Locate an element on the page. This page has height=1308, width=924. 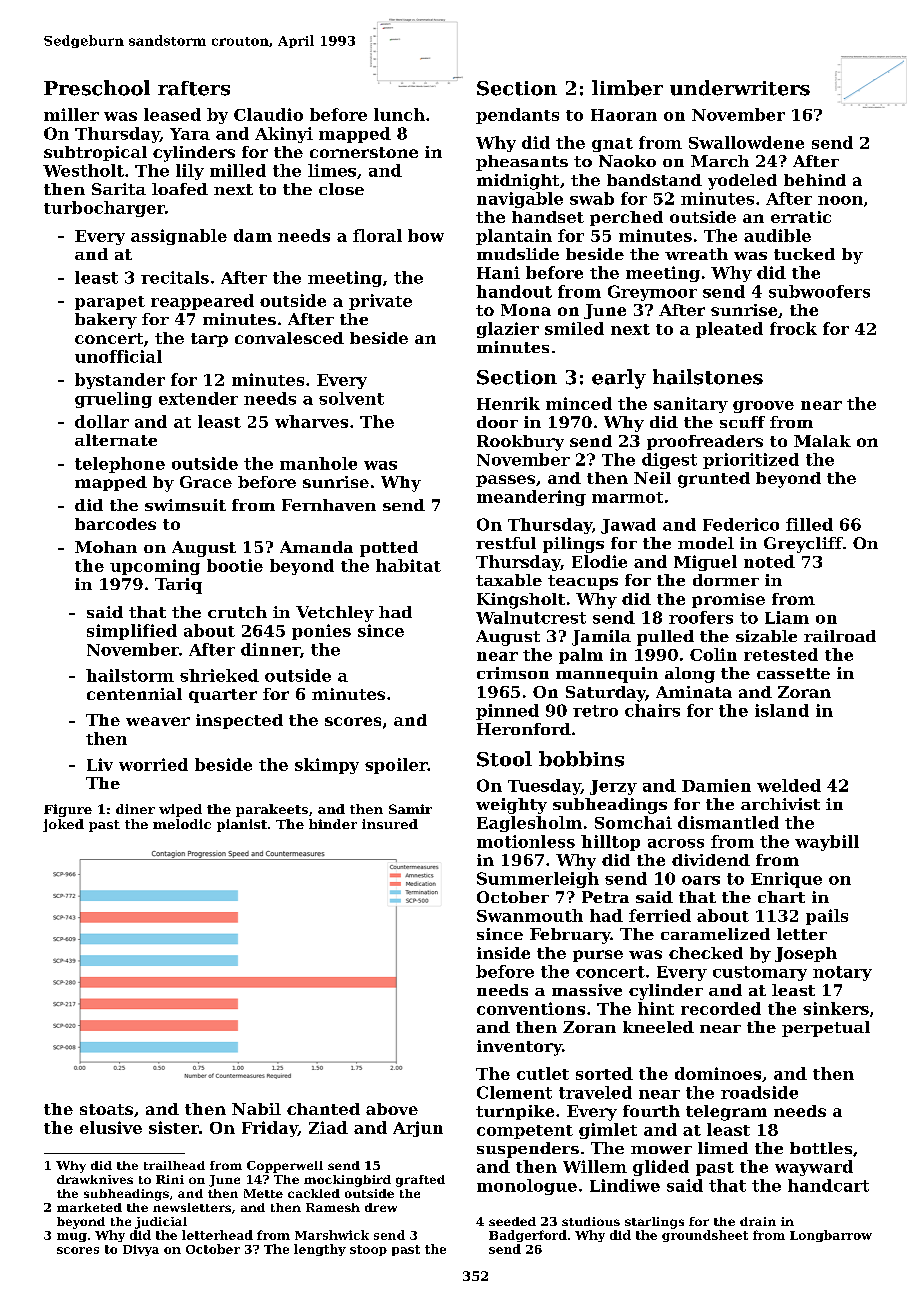
bakery is located at coordinates (106, 321).
